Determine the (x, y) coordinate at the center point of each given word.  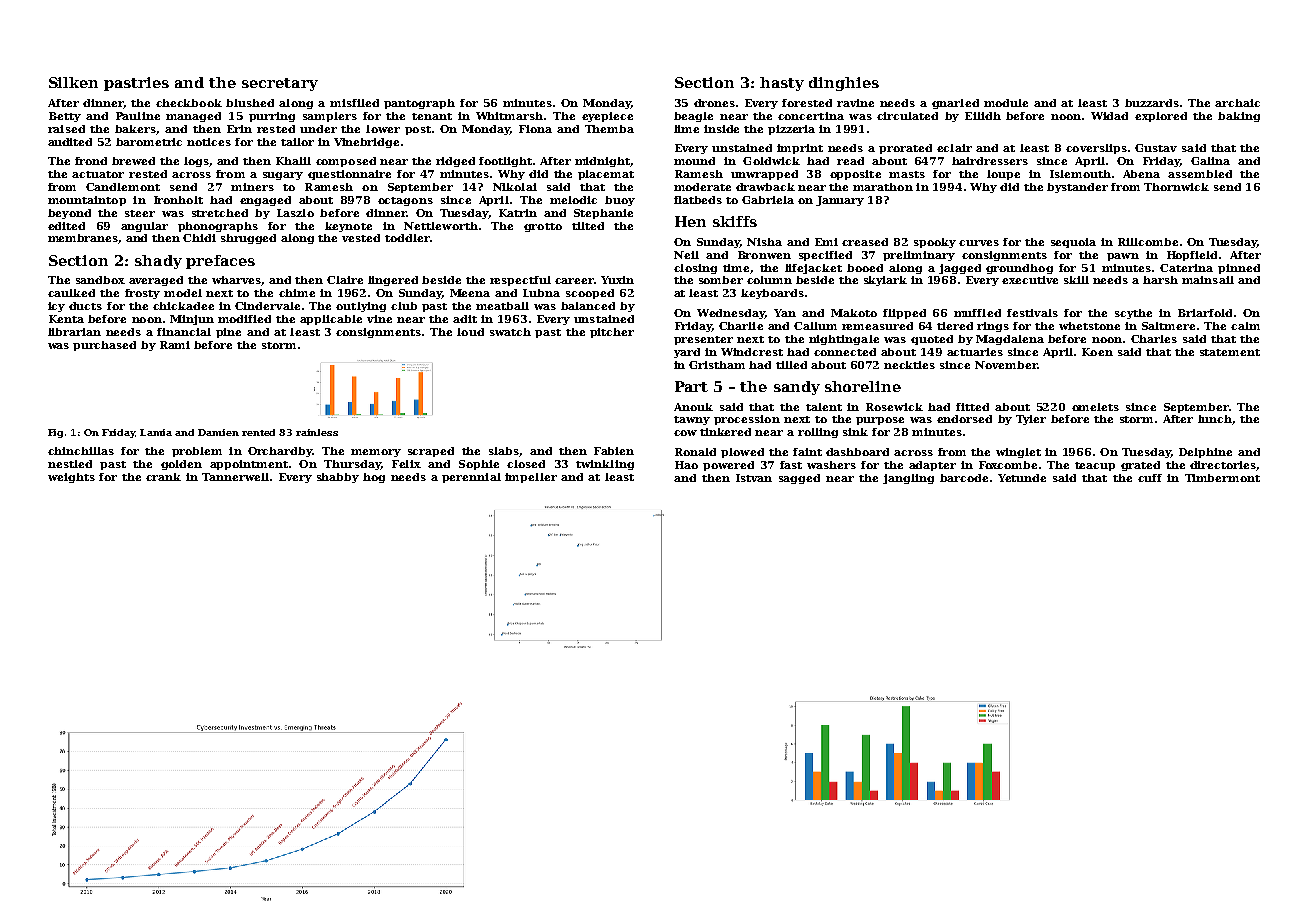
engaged (265, 201)
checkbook (189, 103)
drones (714, 103)
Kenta (66, 319)
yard (687, 353)
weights (71, 478)
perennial (471, 478)
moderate (702, 187)
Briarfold (1205, 313)
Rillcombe (1148, 242)
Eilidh (983, 116)
